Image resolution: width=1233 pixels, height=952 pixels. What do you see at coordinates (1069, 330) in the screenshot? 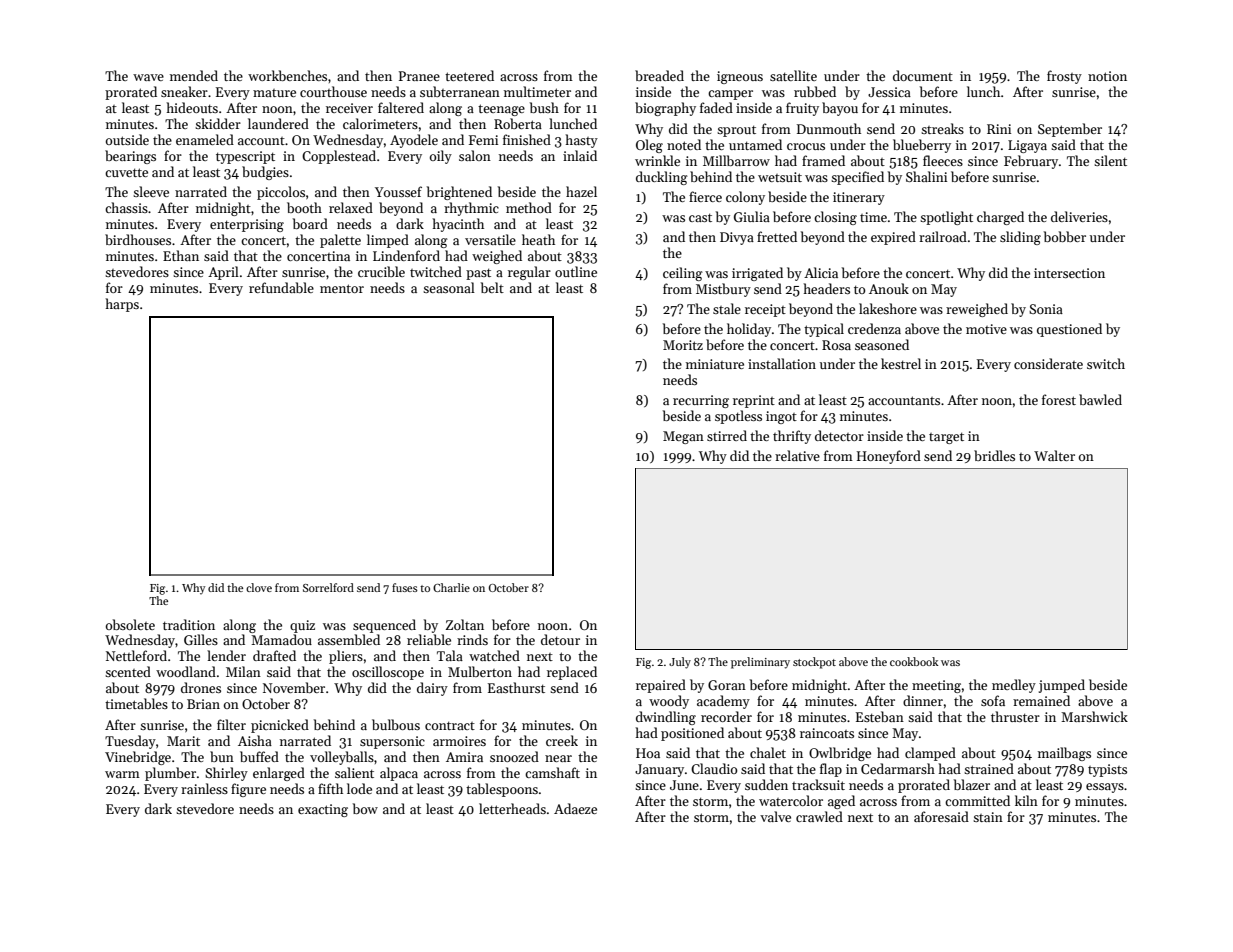
I see `questioned` at bounding box center [1069, 330].
